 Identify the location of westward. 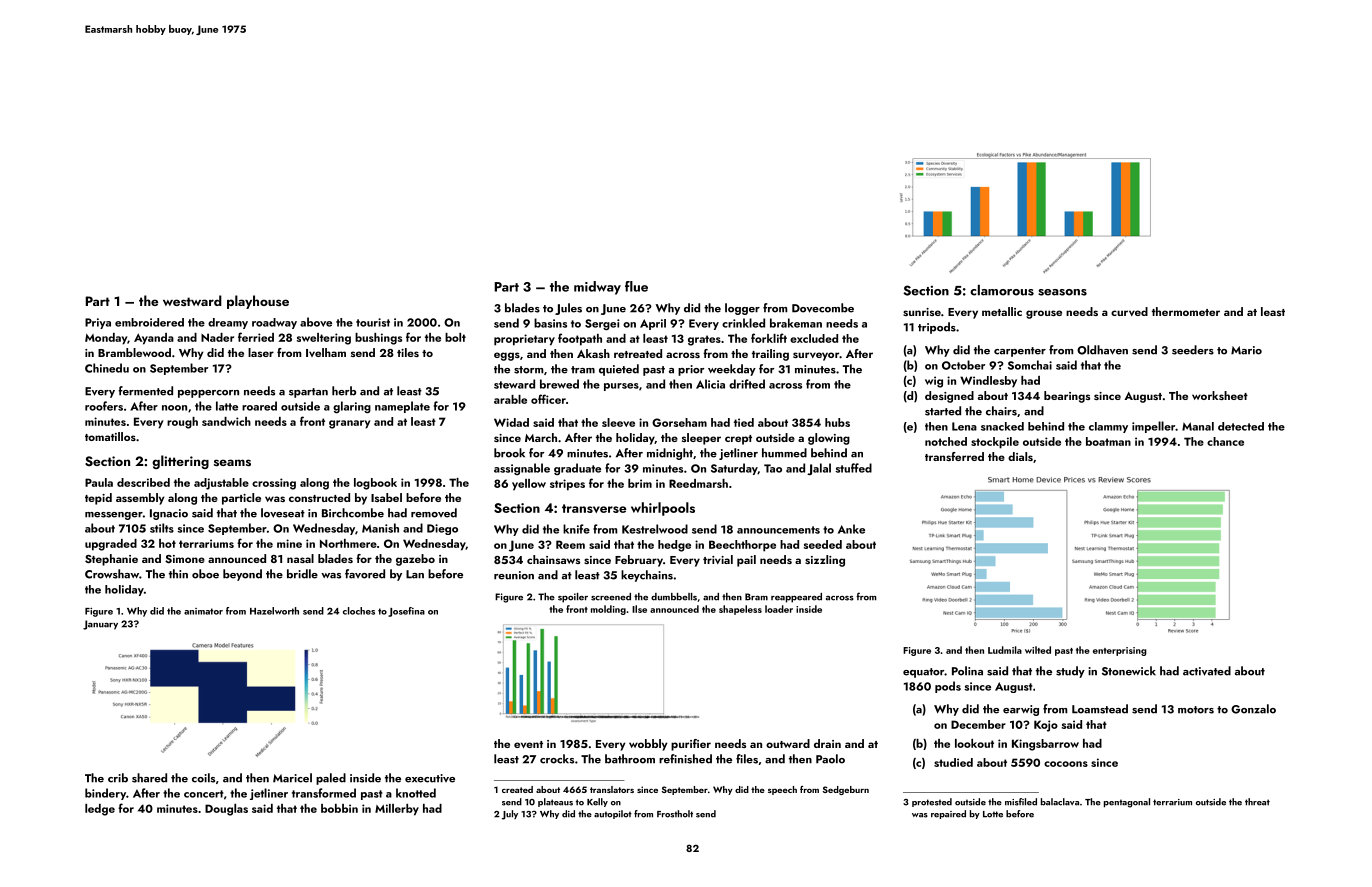
(192, 300).
